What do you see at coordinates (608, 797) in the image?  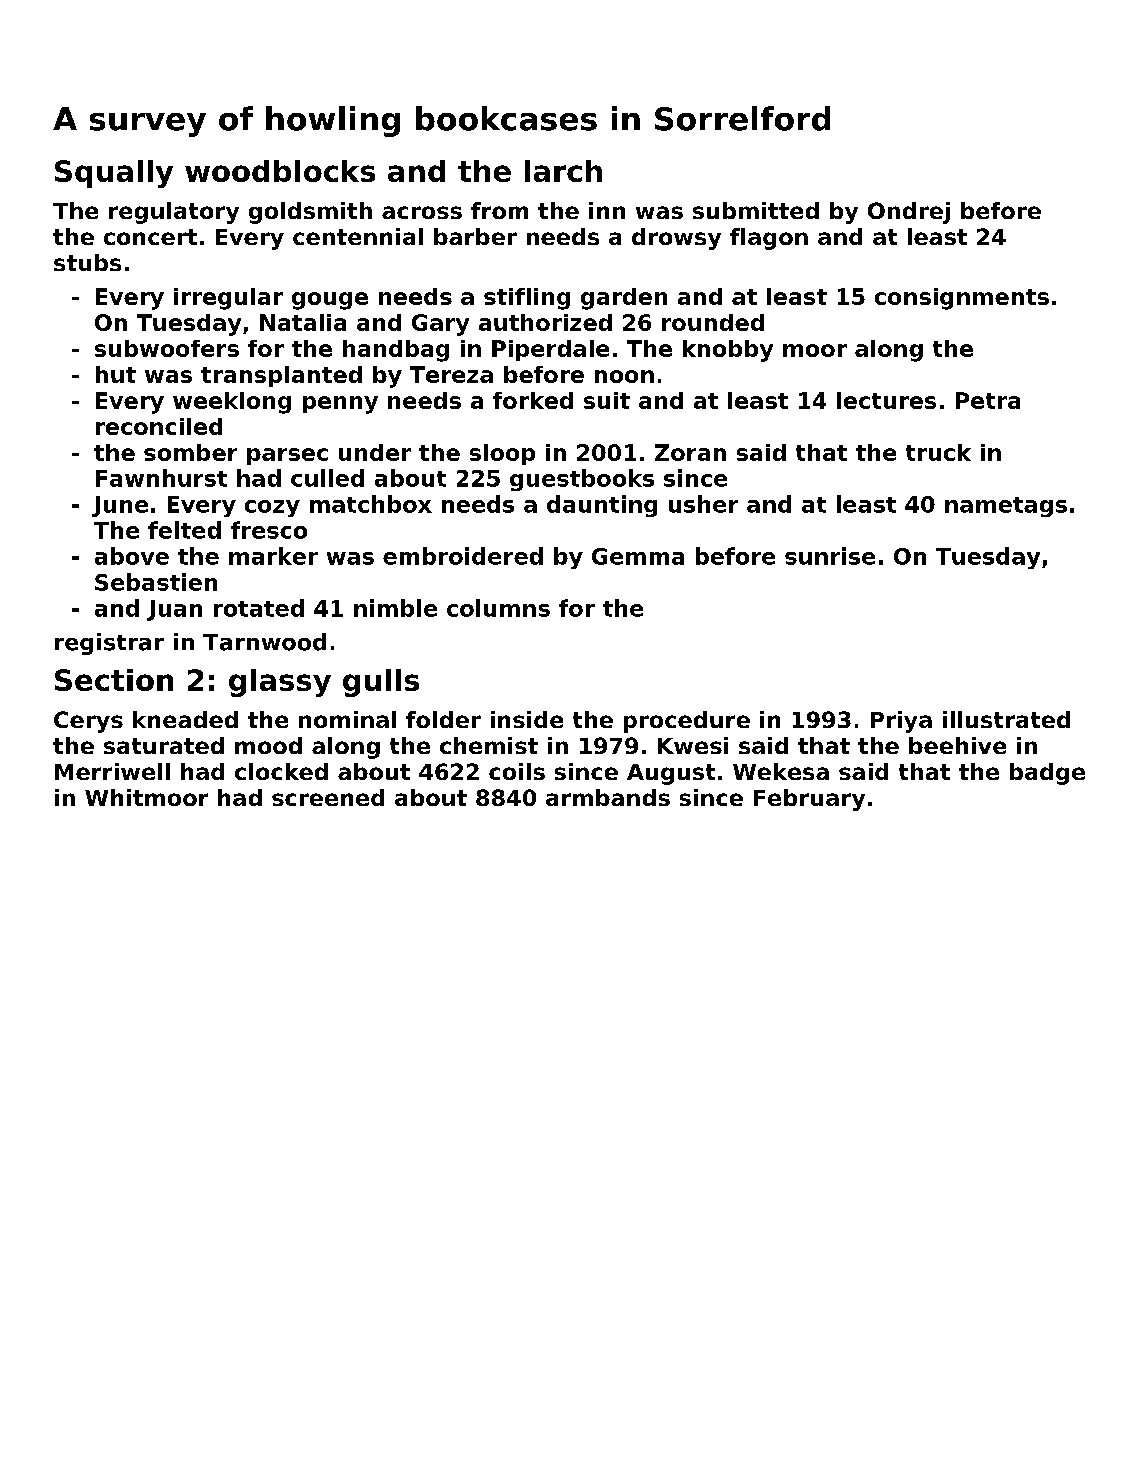 I see `armbands` at bounding box center [608, 797].
